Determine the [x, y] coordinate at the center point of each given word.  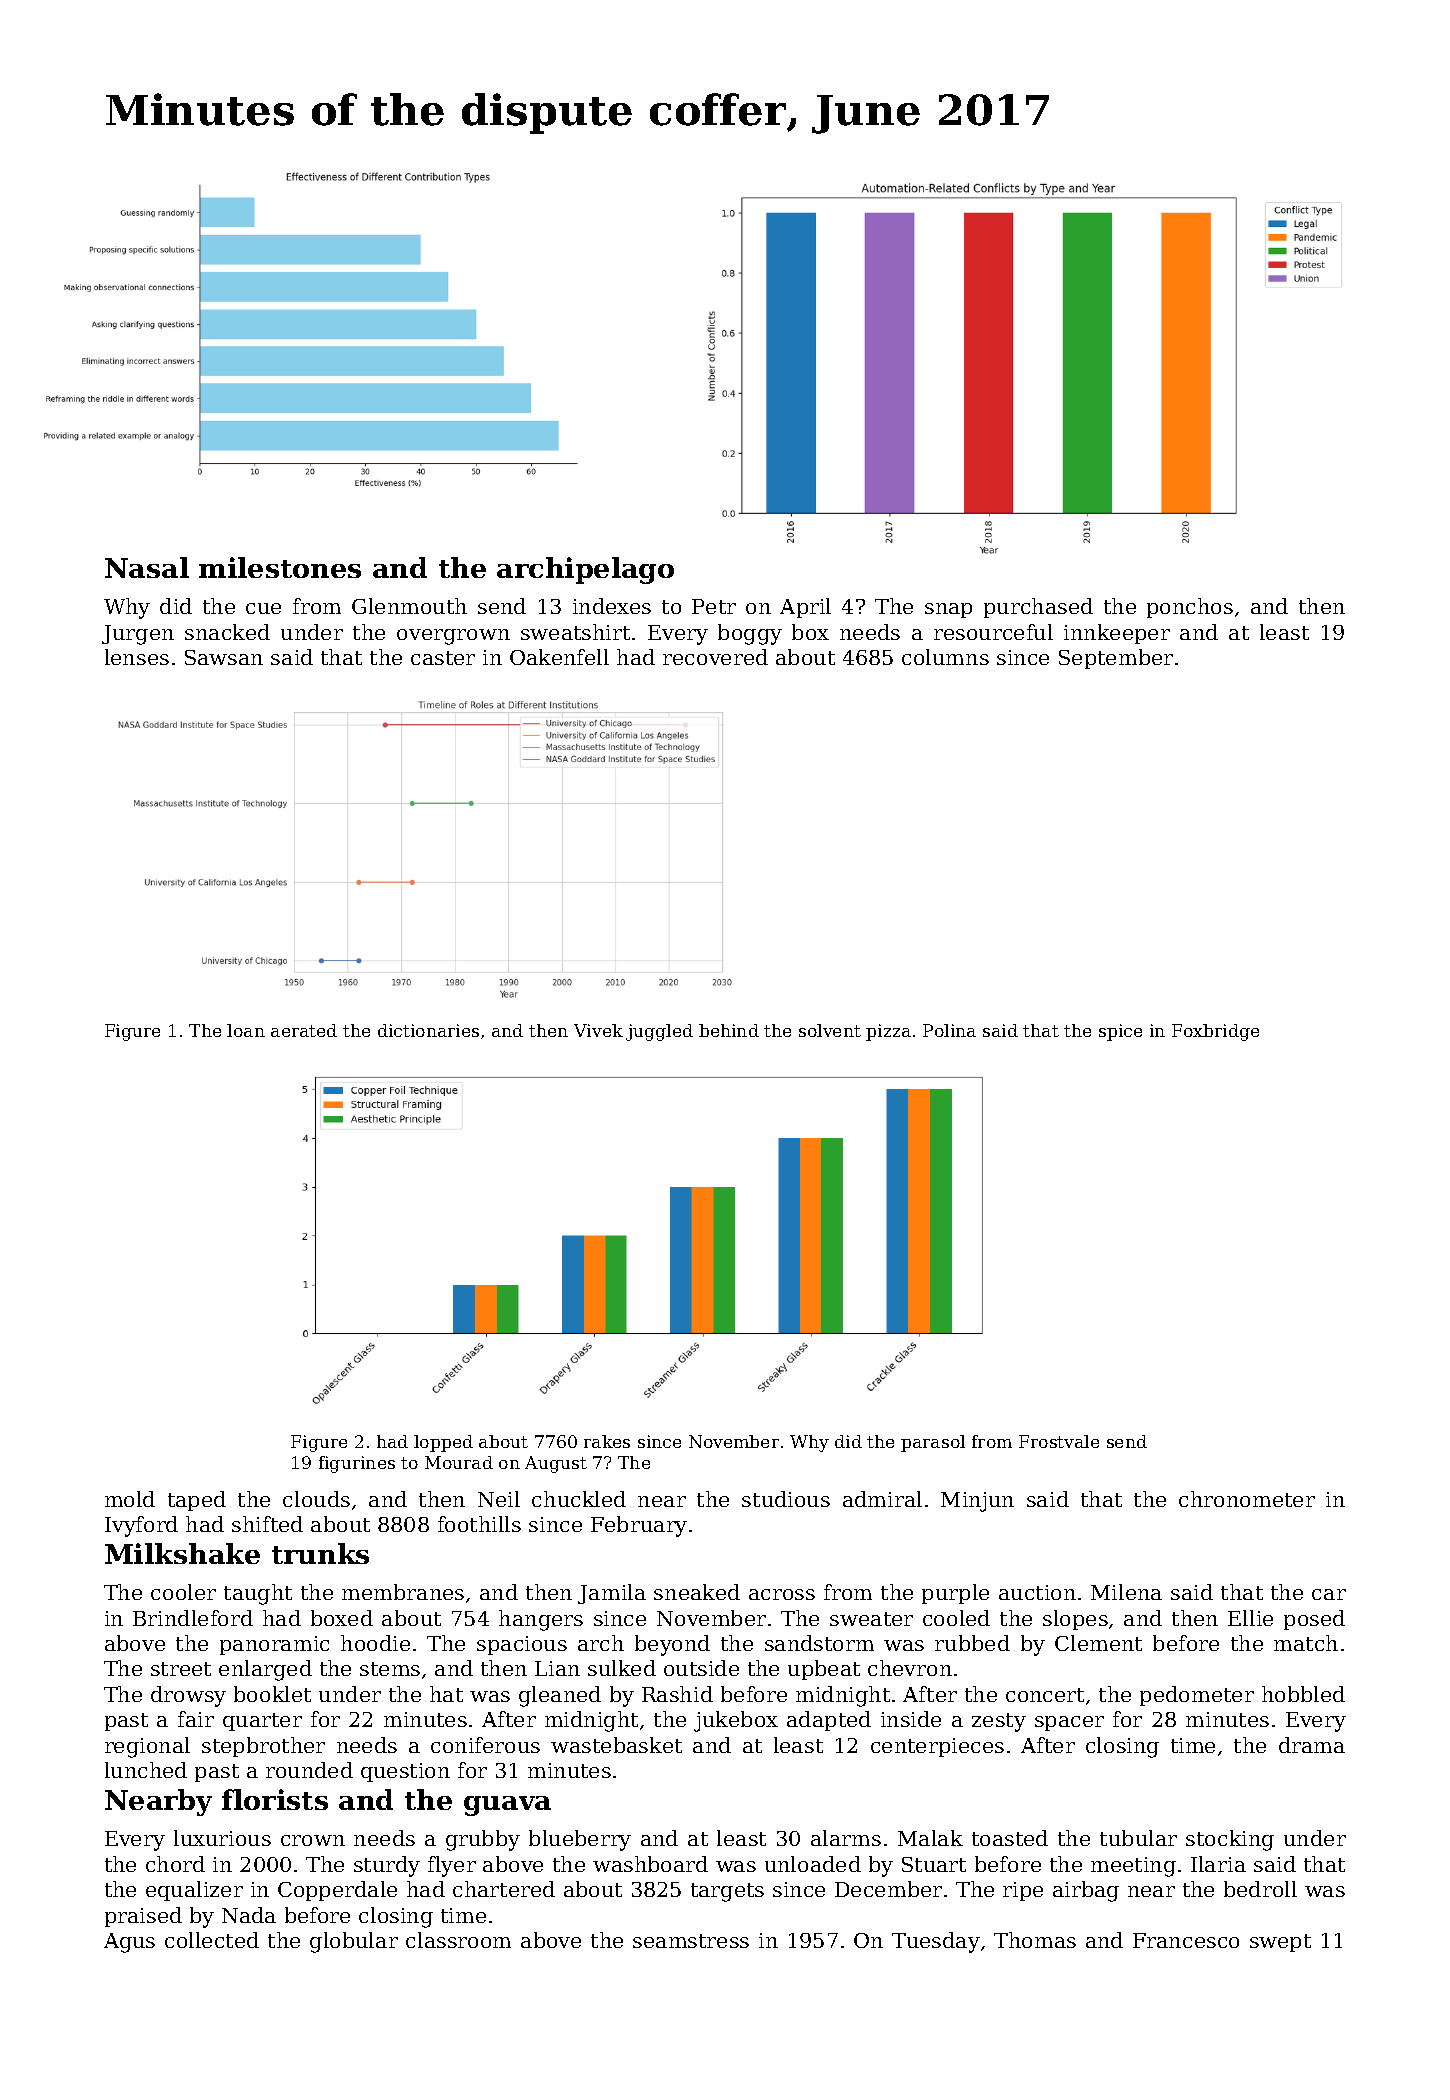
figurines [357, 1464]
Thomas [1035, 1940]
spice [1120, 1032]
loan [246, 1030]
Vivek [598, 1030]
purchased [1038, 608]
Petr [714, 606]
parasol [933, 1443]
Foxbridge [1215, 1032]
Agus [129, 1943]
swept [1280, 1943]
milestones [280, 567]
